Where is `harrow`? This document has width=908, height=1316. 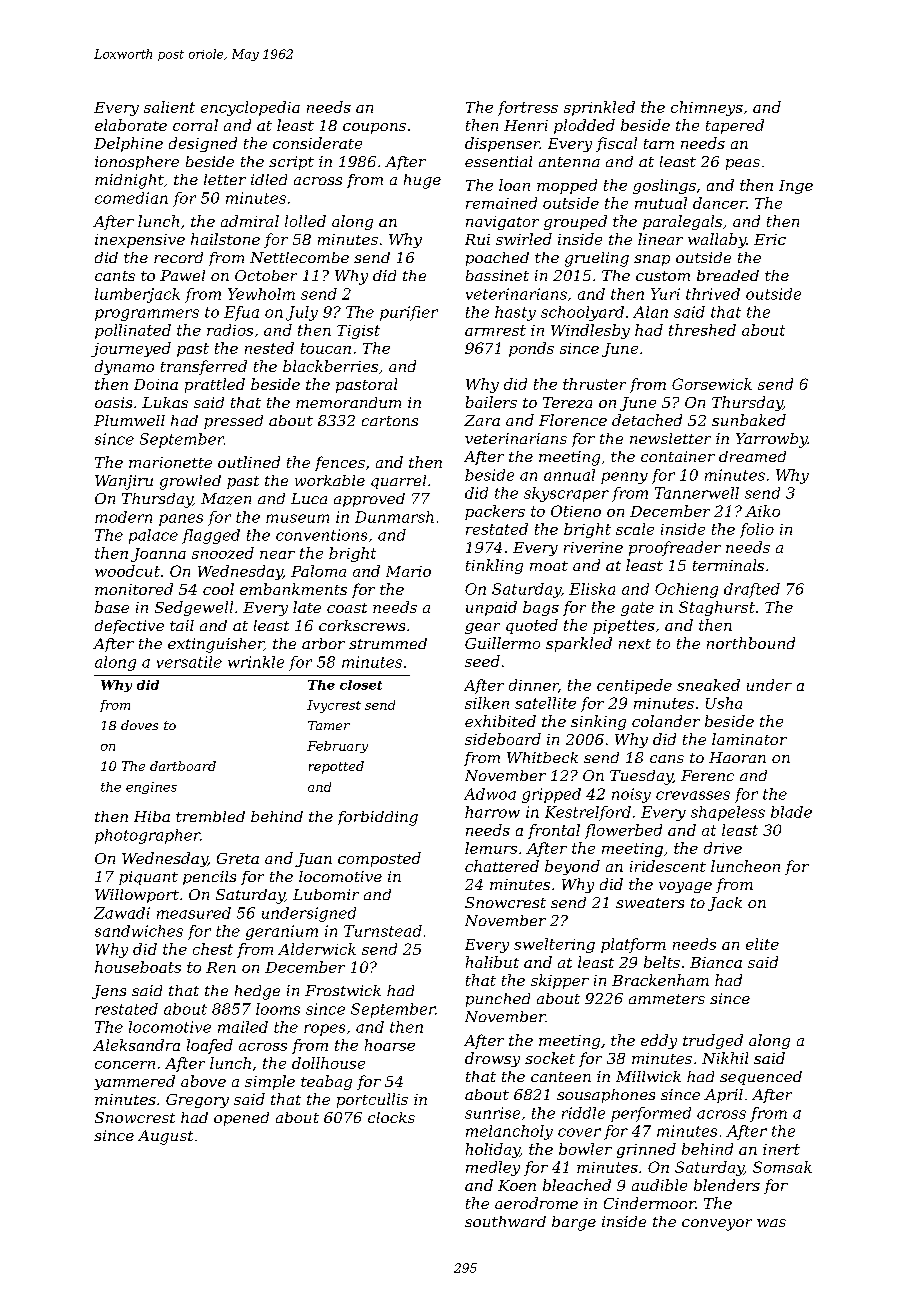
harrow is located at coordinates (492, 812).
